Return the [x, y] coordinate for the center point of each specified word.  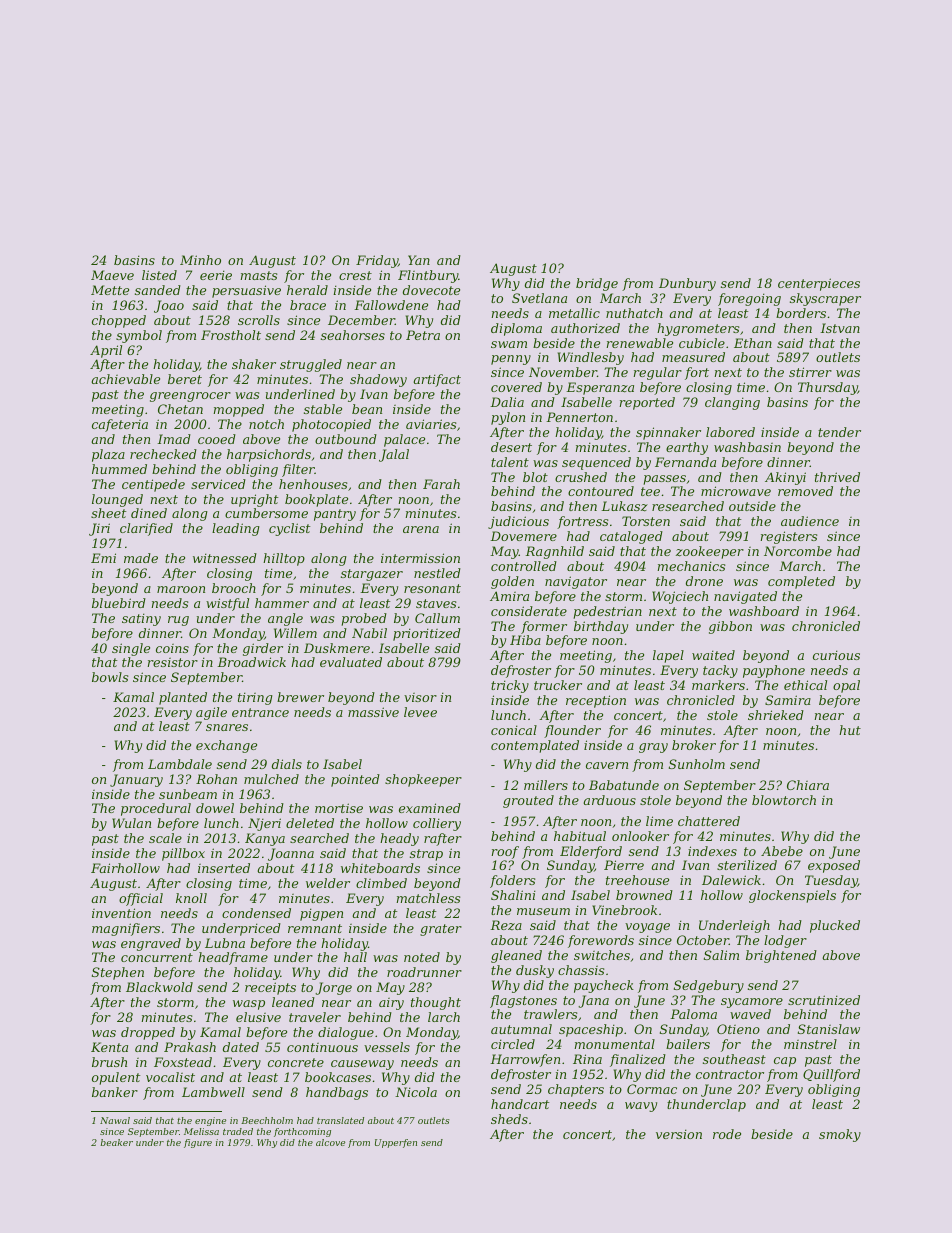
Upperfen [396, 1143]
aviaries [431, 424]
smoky [840, 1135]
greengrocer [190, 397]
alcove [330, 1142]
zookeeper [710, 552]
